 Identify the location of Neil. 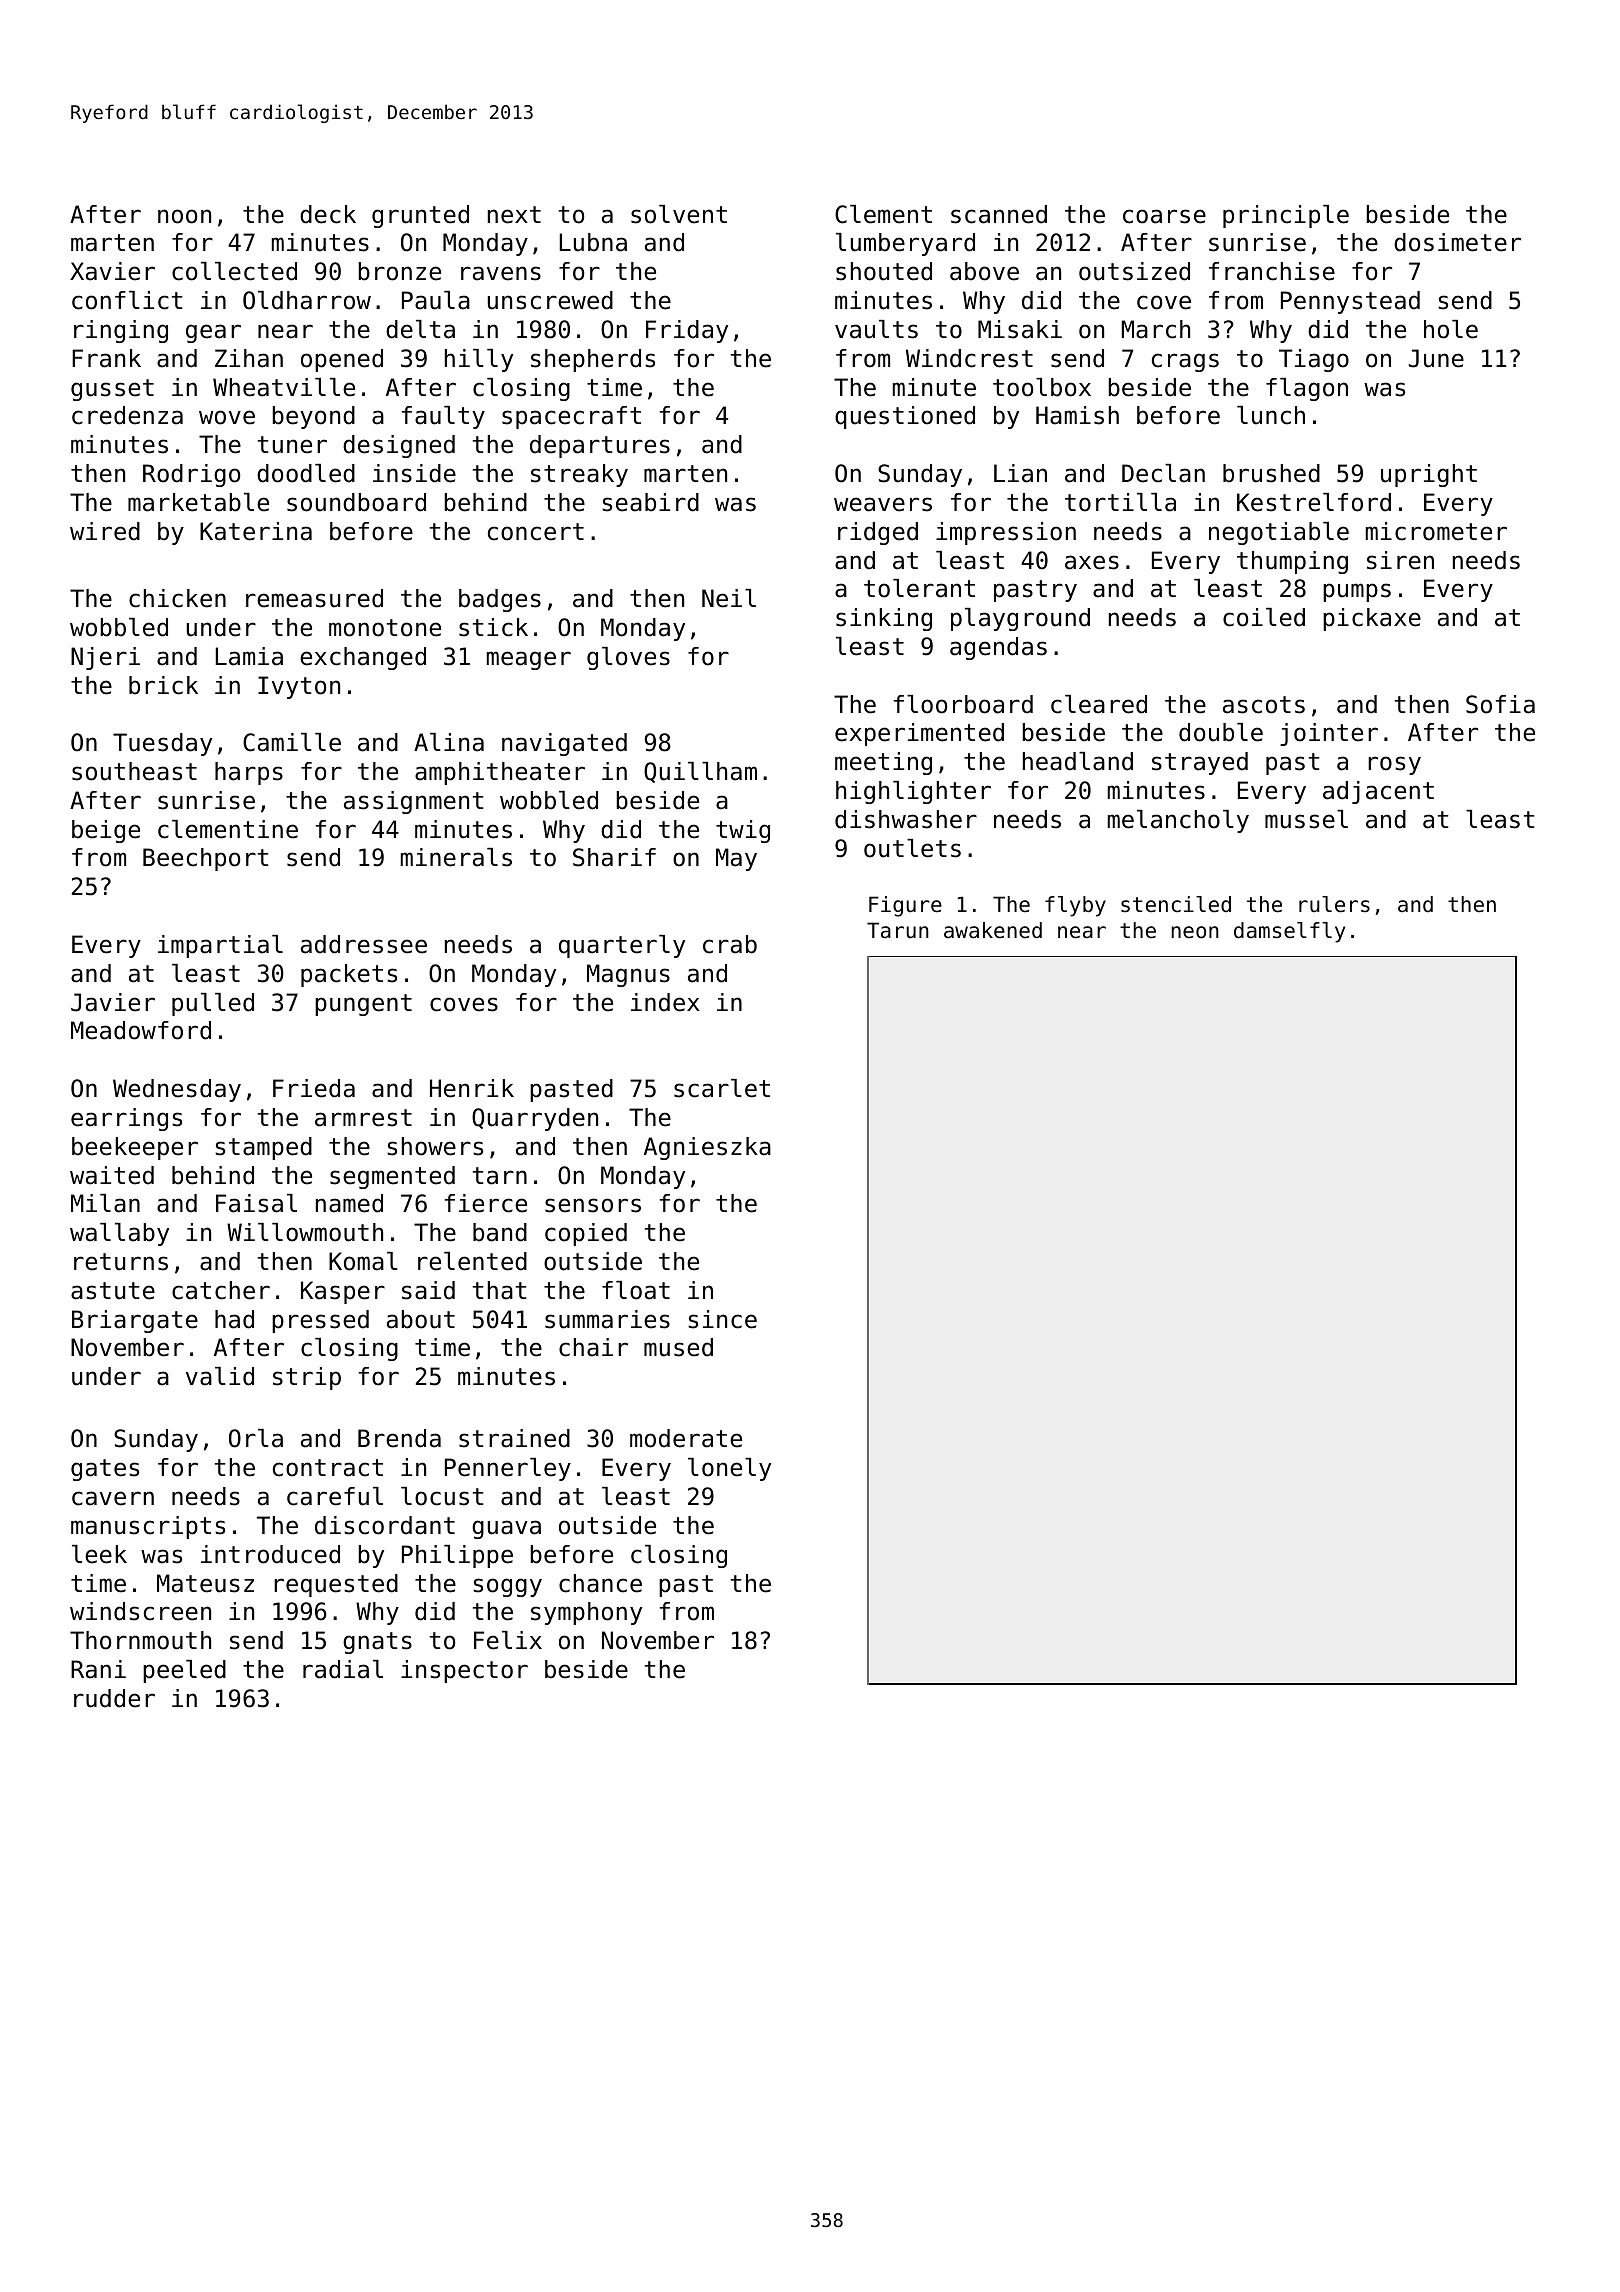
(729, 598).
